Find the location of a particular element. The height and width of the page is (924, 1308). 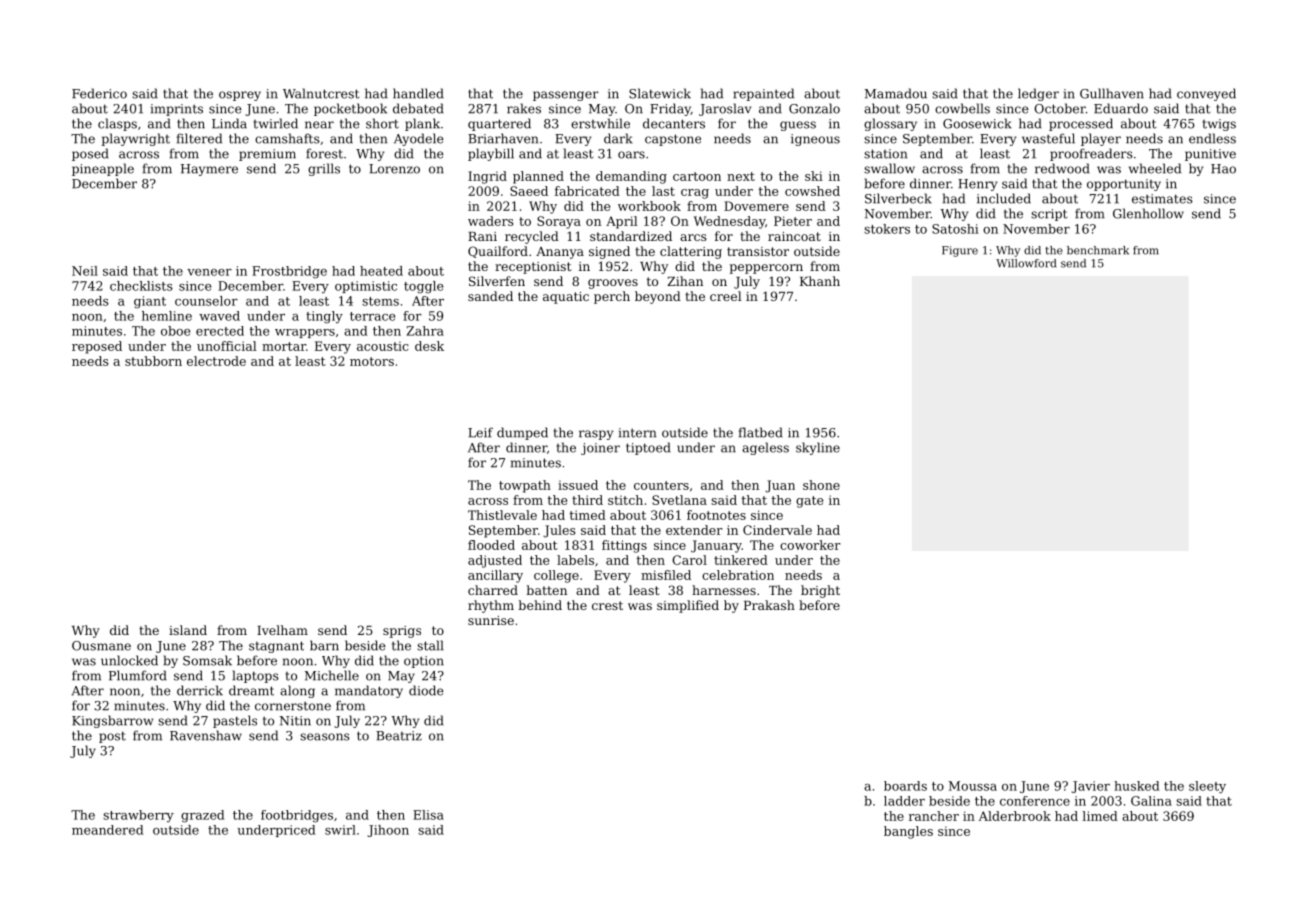

Willowford is located at coordinates (1026, 263).
